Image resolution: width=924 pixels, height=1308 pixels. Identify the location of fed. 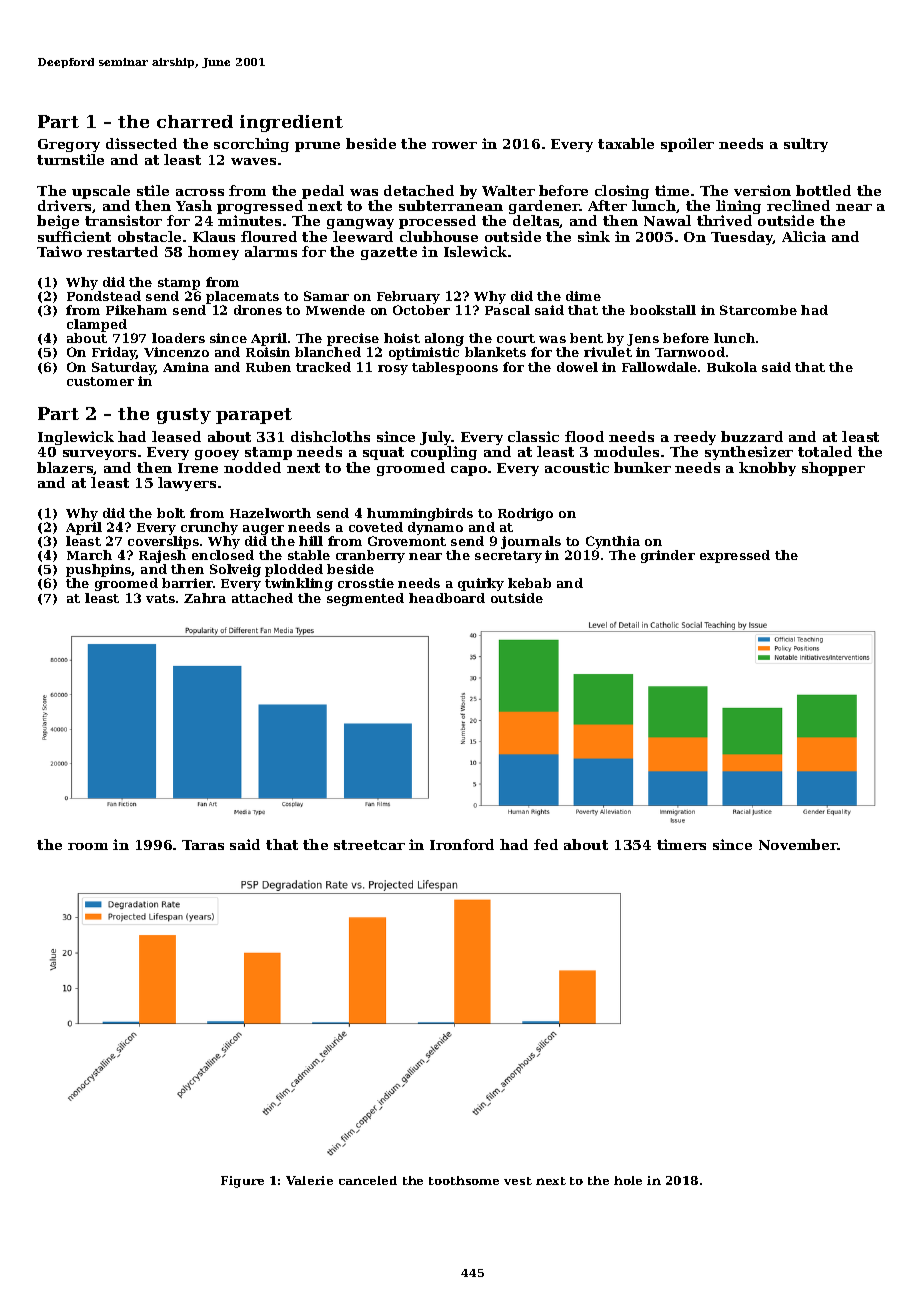
(546, 844).
